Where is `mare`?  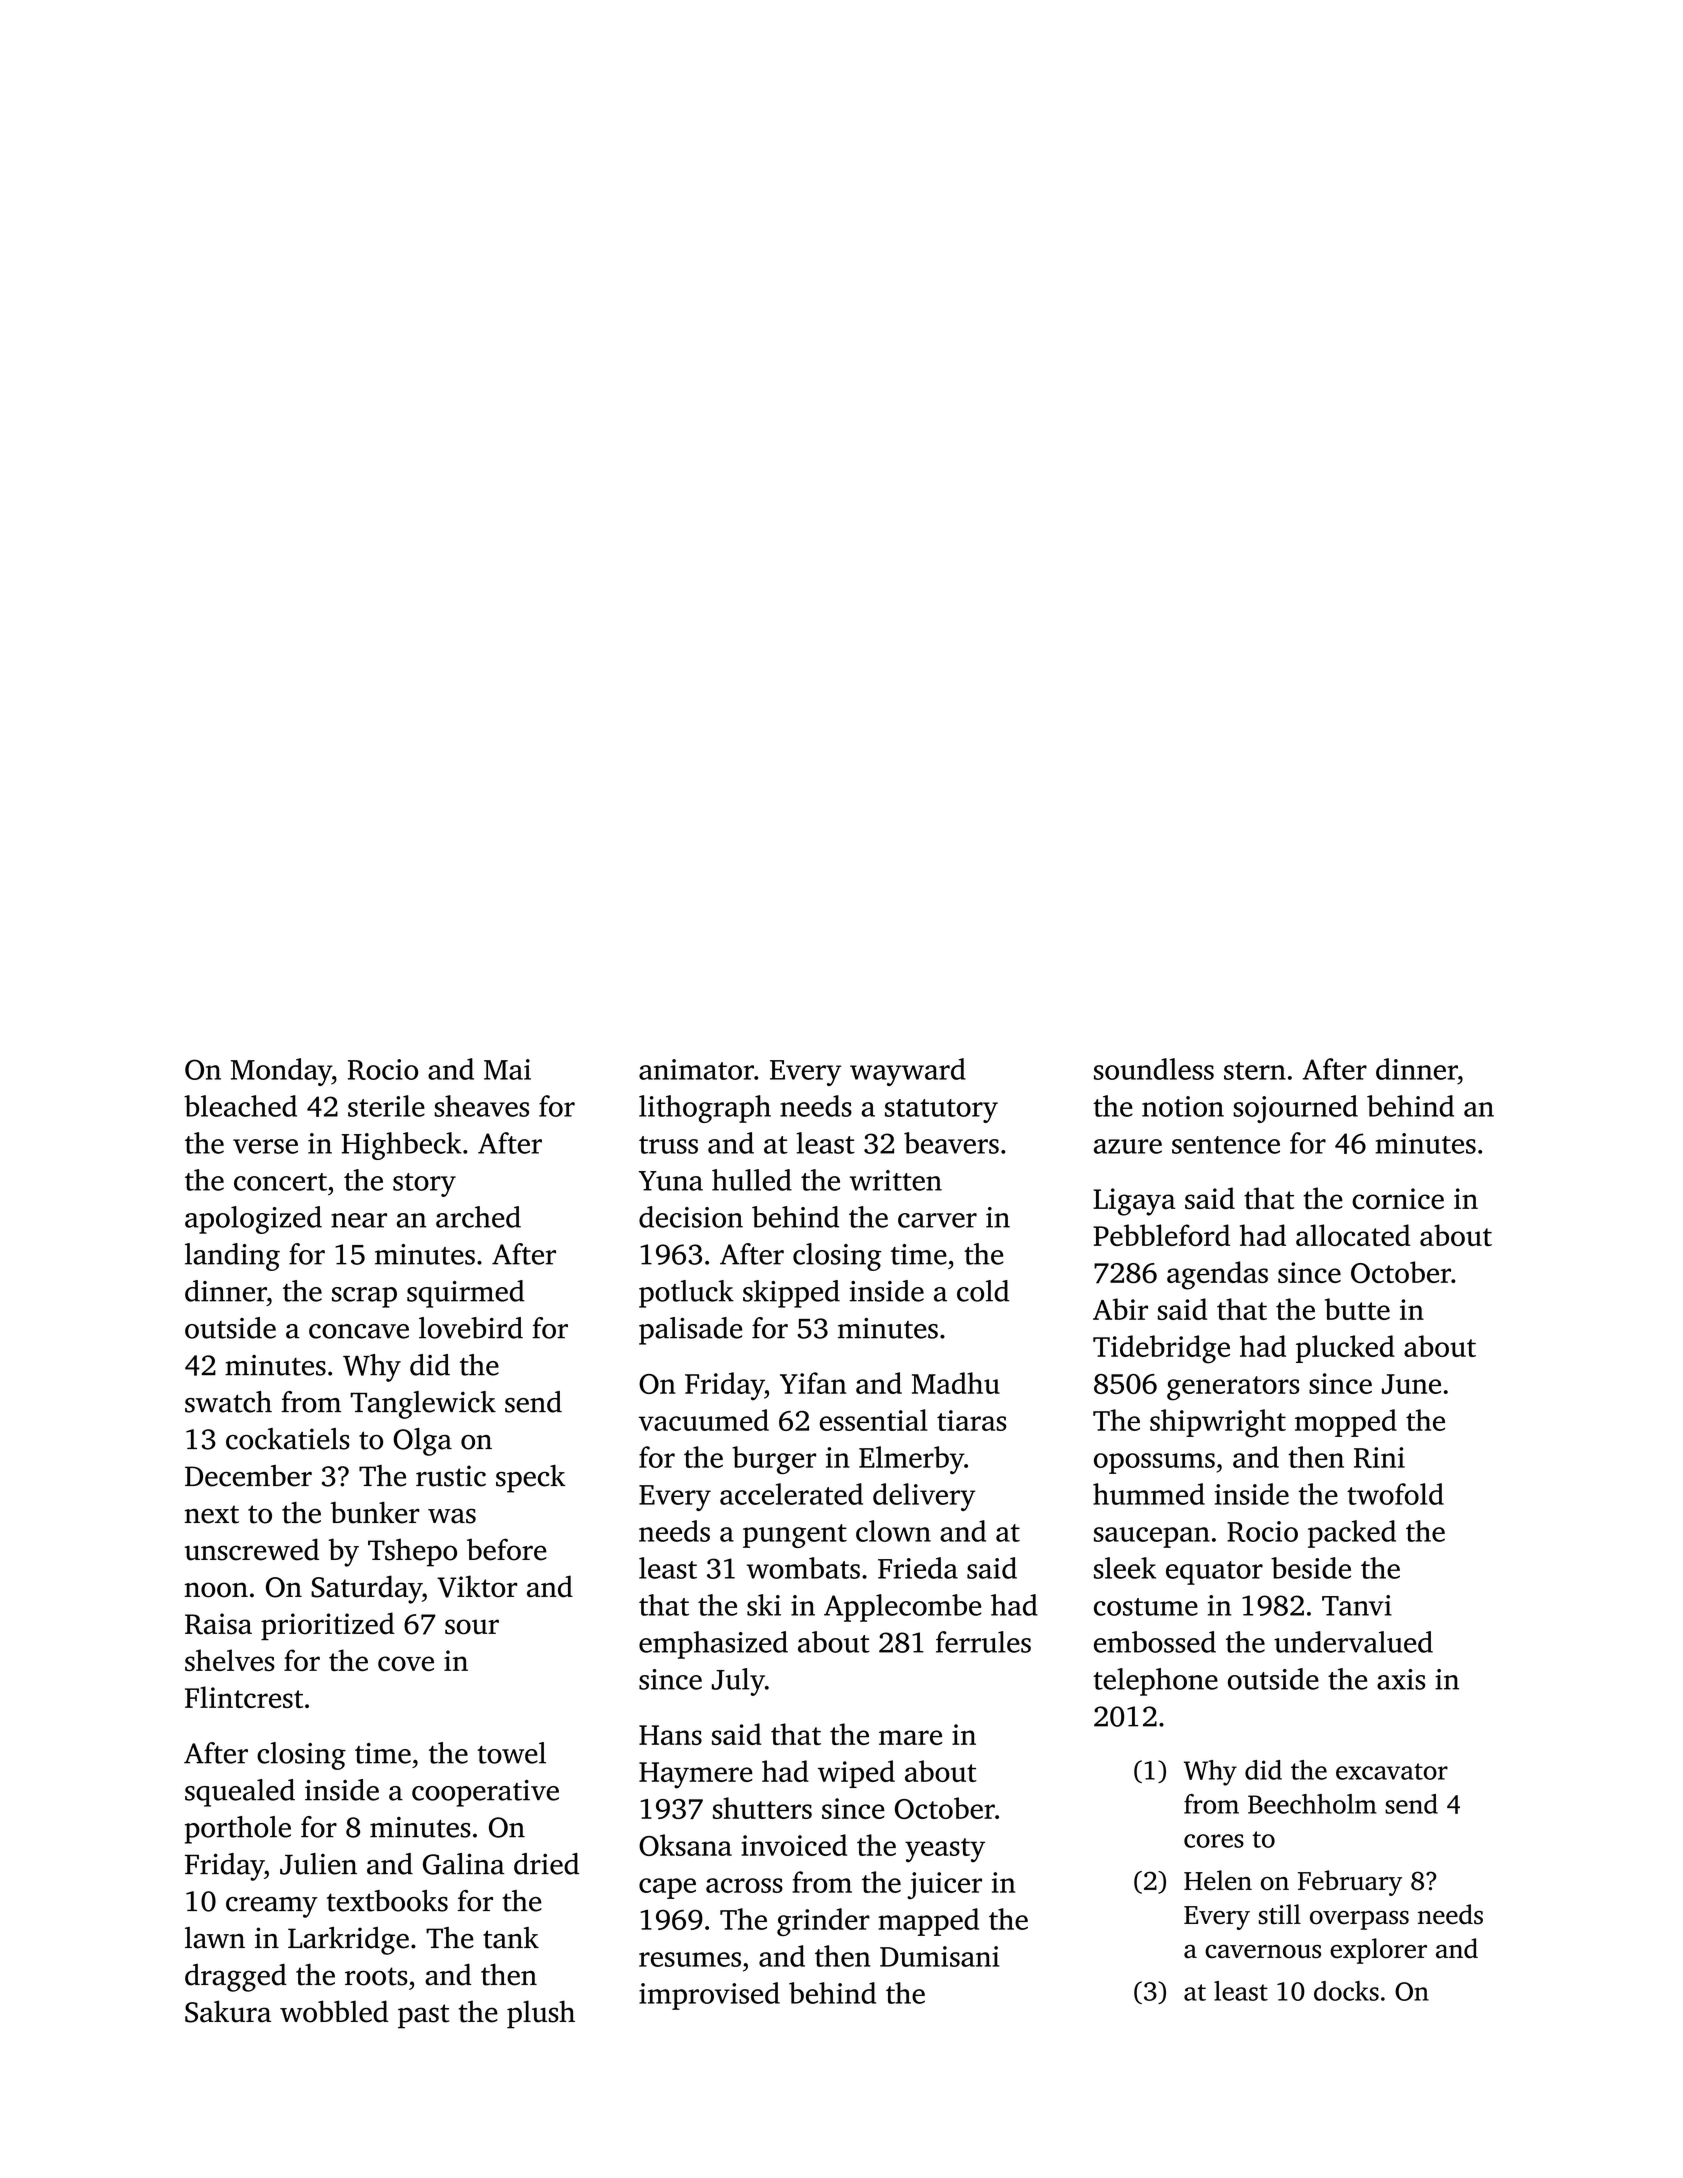
mare is located at coordinates (910, 1737).
